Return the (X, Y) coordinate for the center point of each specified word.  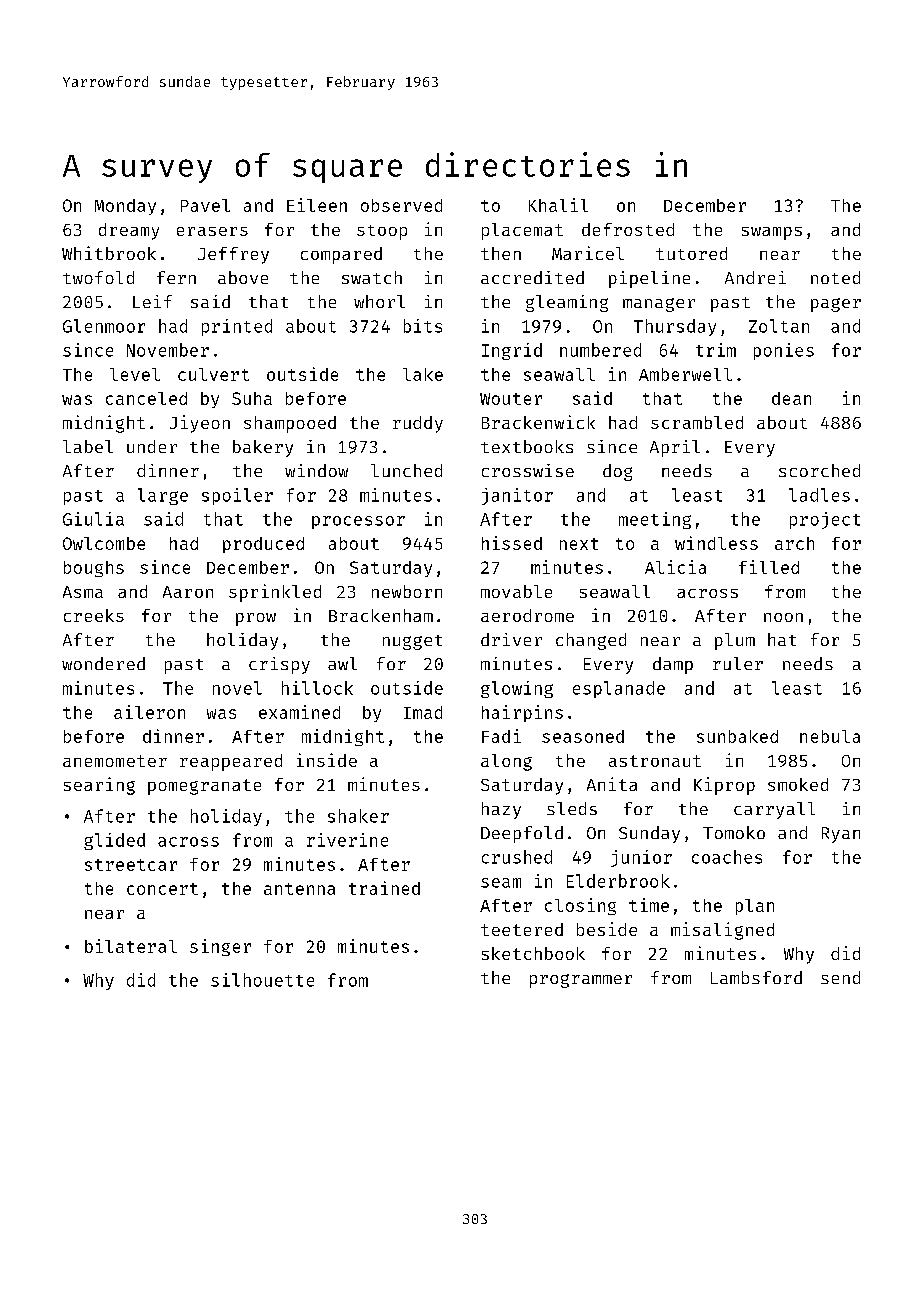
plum (735, 641)
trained (384, 888)
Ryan (841, 835)
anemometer (115, 761)
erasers (212, 231)
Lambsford (756, 977)
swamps (772, 233)
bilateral (131, 946)
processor (358, 522)
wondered (103, 663)
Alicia (675, 567)
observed (401, 205)
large (163, 496)
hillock (317, 688)
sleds (572, 808)
